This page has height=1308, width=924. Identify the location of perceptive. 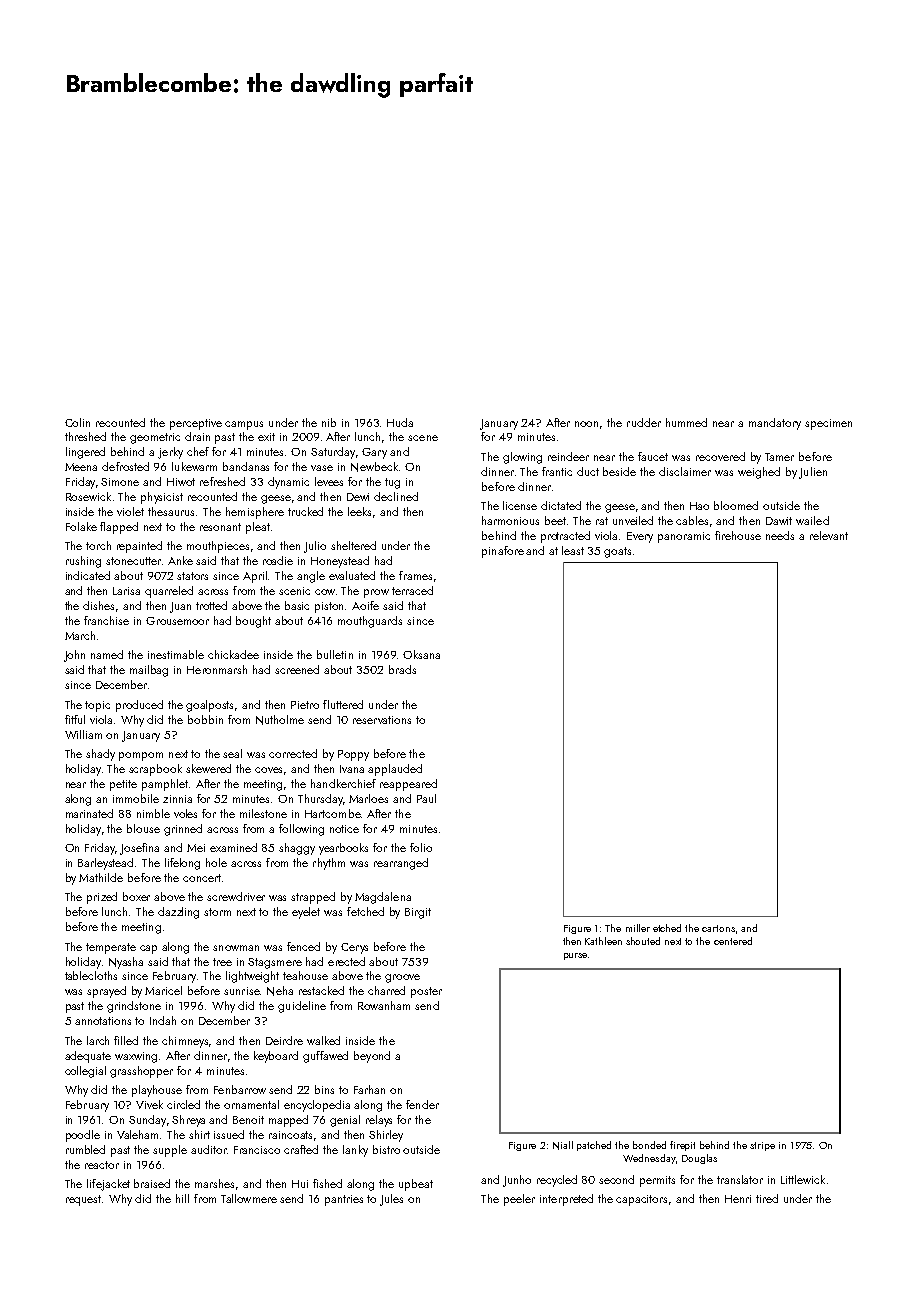
(196, 424).
